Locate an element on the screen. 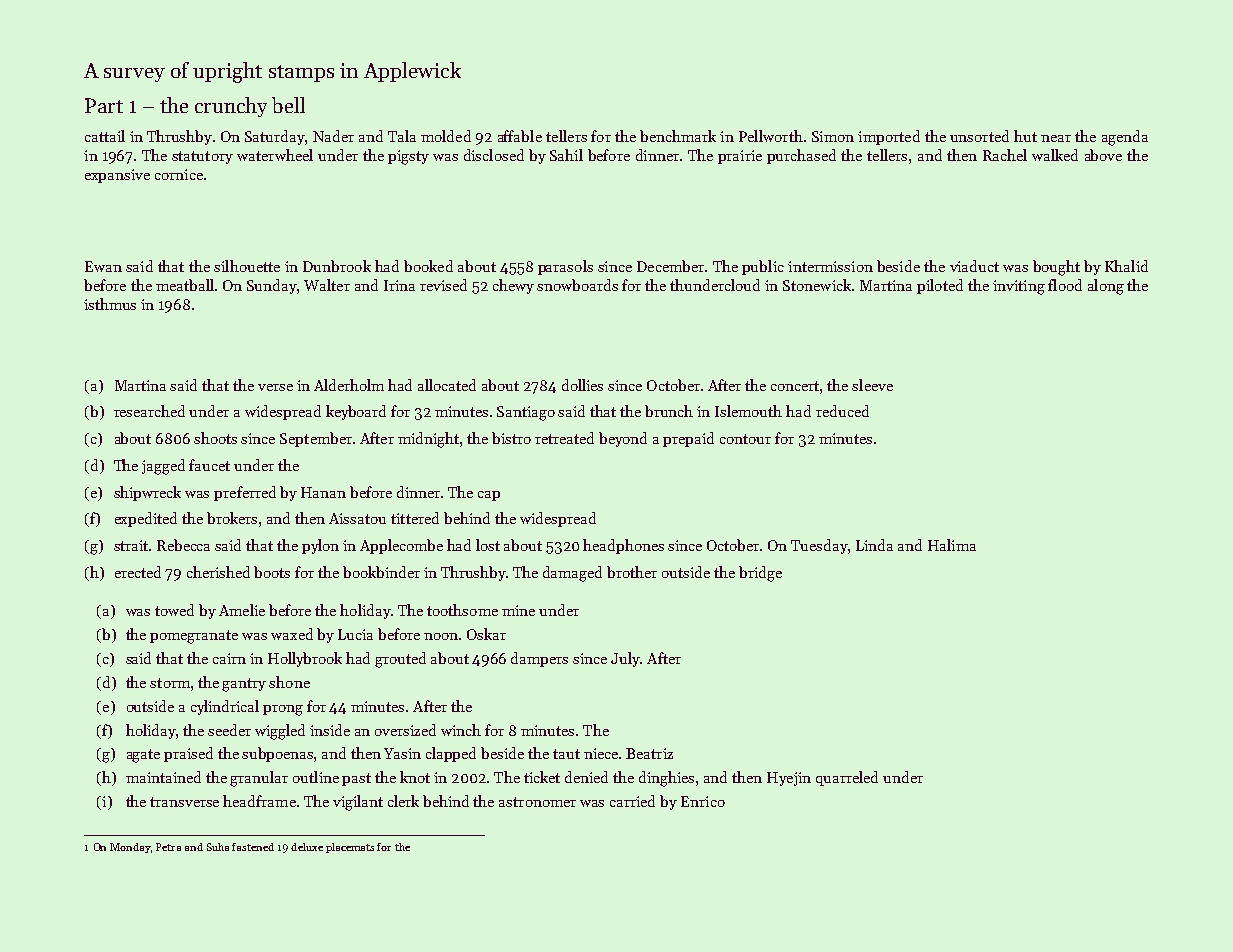 This screenshot has height=952, width=1233. quarreled is located at coordinates (847, 778).
